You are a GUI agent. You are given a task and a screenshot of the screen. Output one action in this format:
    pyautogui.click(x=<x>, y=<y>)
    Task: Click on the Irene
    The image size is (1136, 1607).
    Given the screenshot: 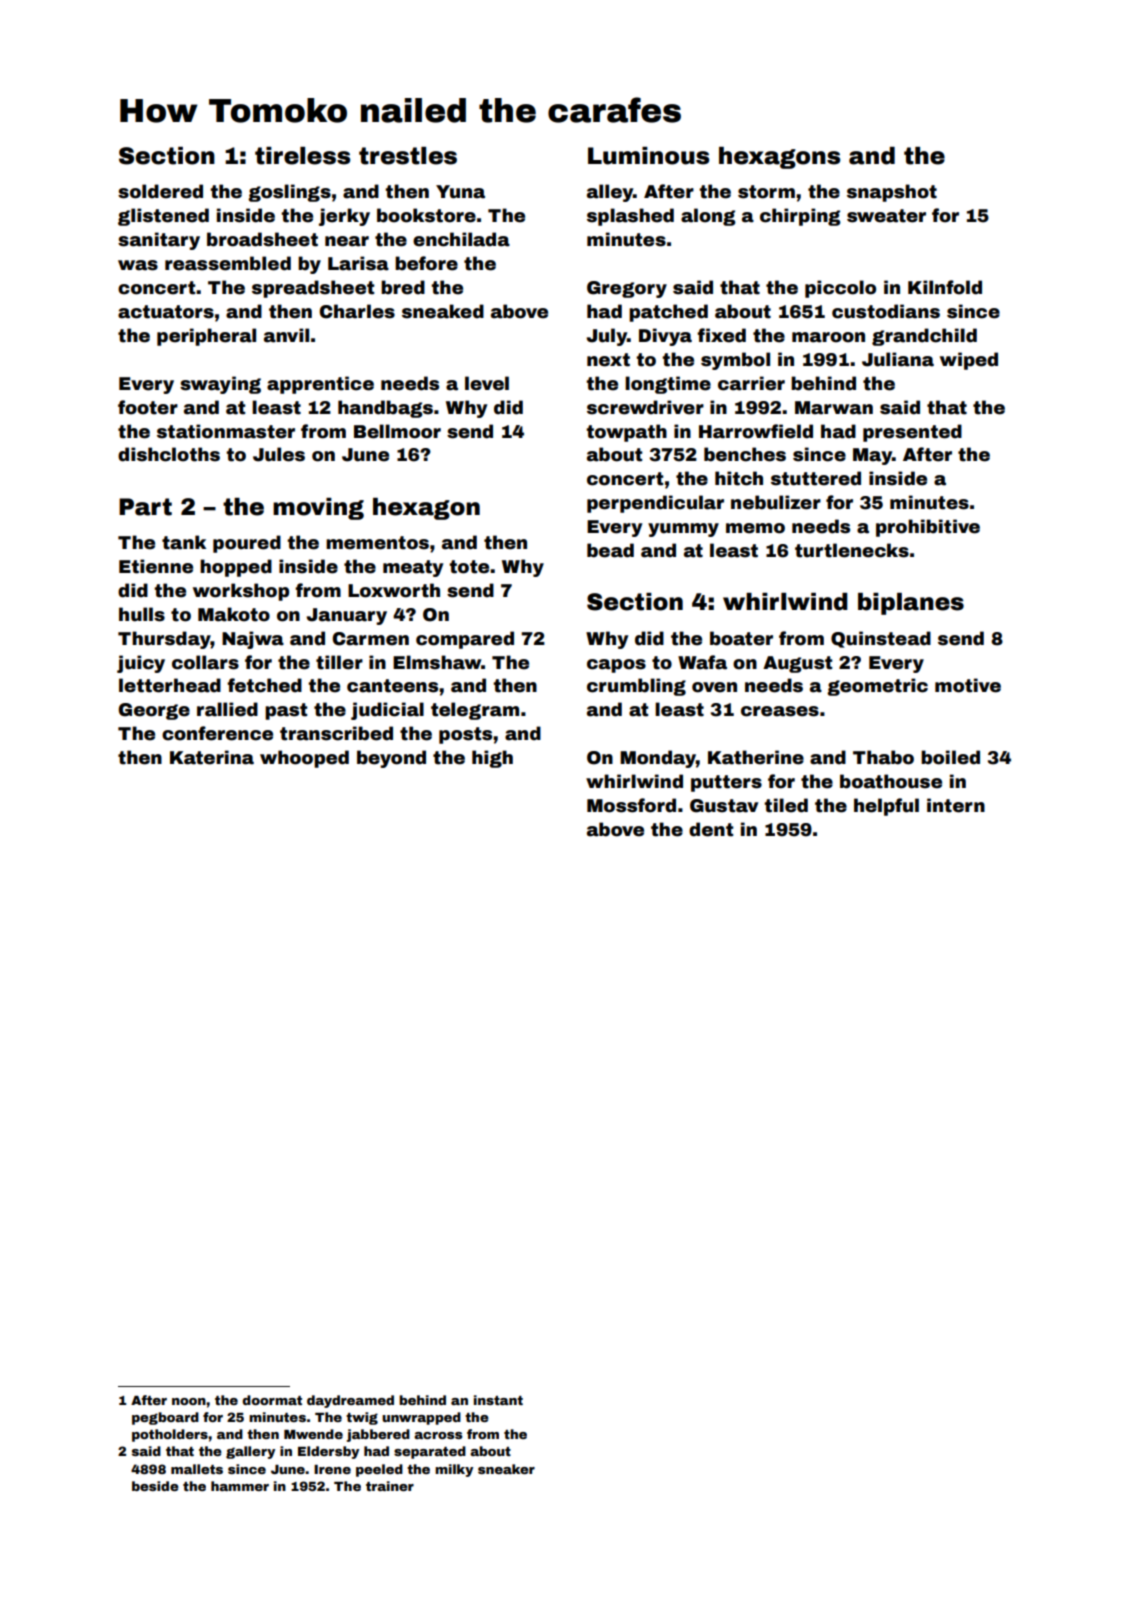 What is the action you would take?
    pyautogui.click(x=332, y=1469)
